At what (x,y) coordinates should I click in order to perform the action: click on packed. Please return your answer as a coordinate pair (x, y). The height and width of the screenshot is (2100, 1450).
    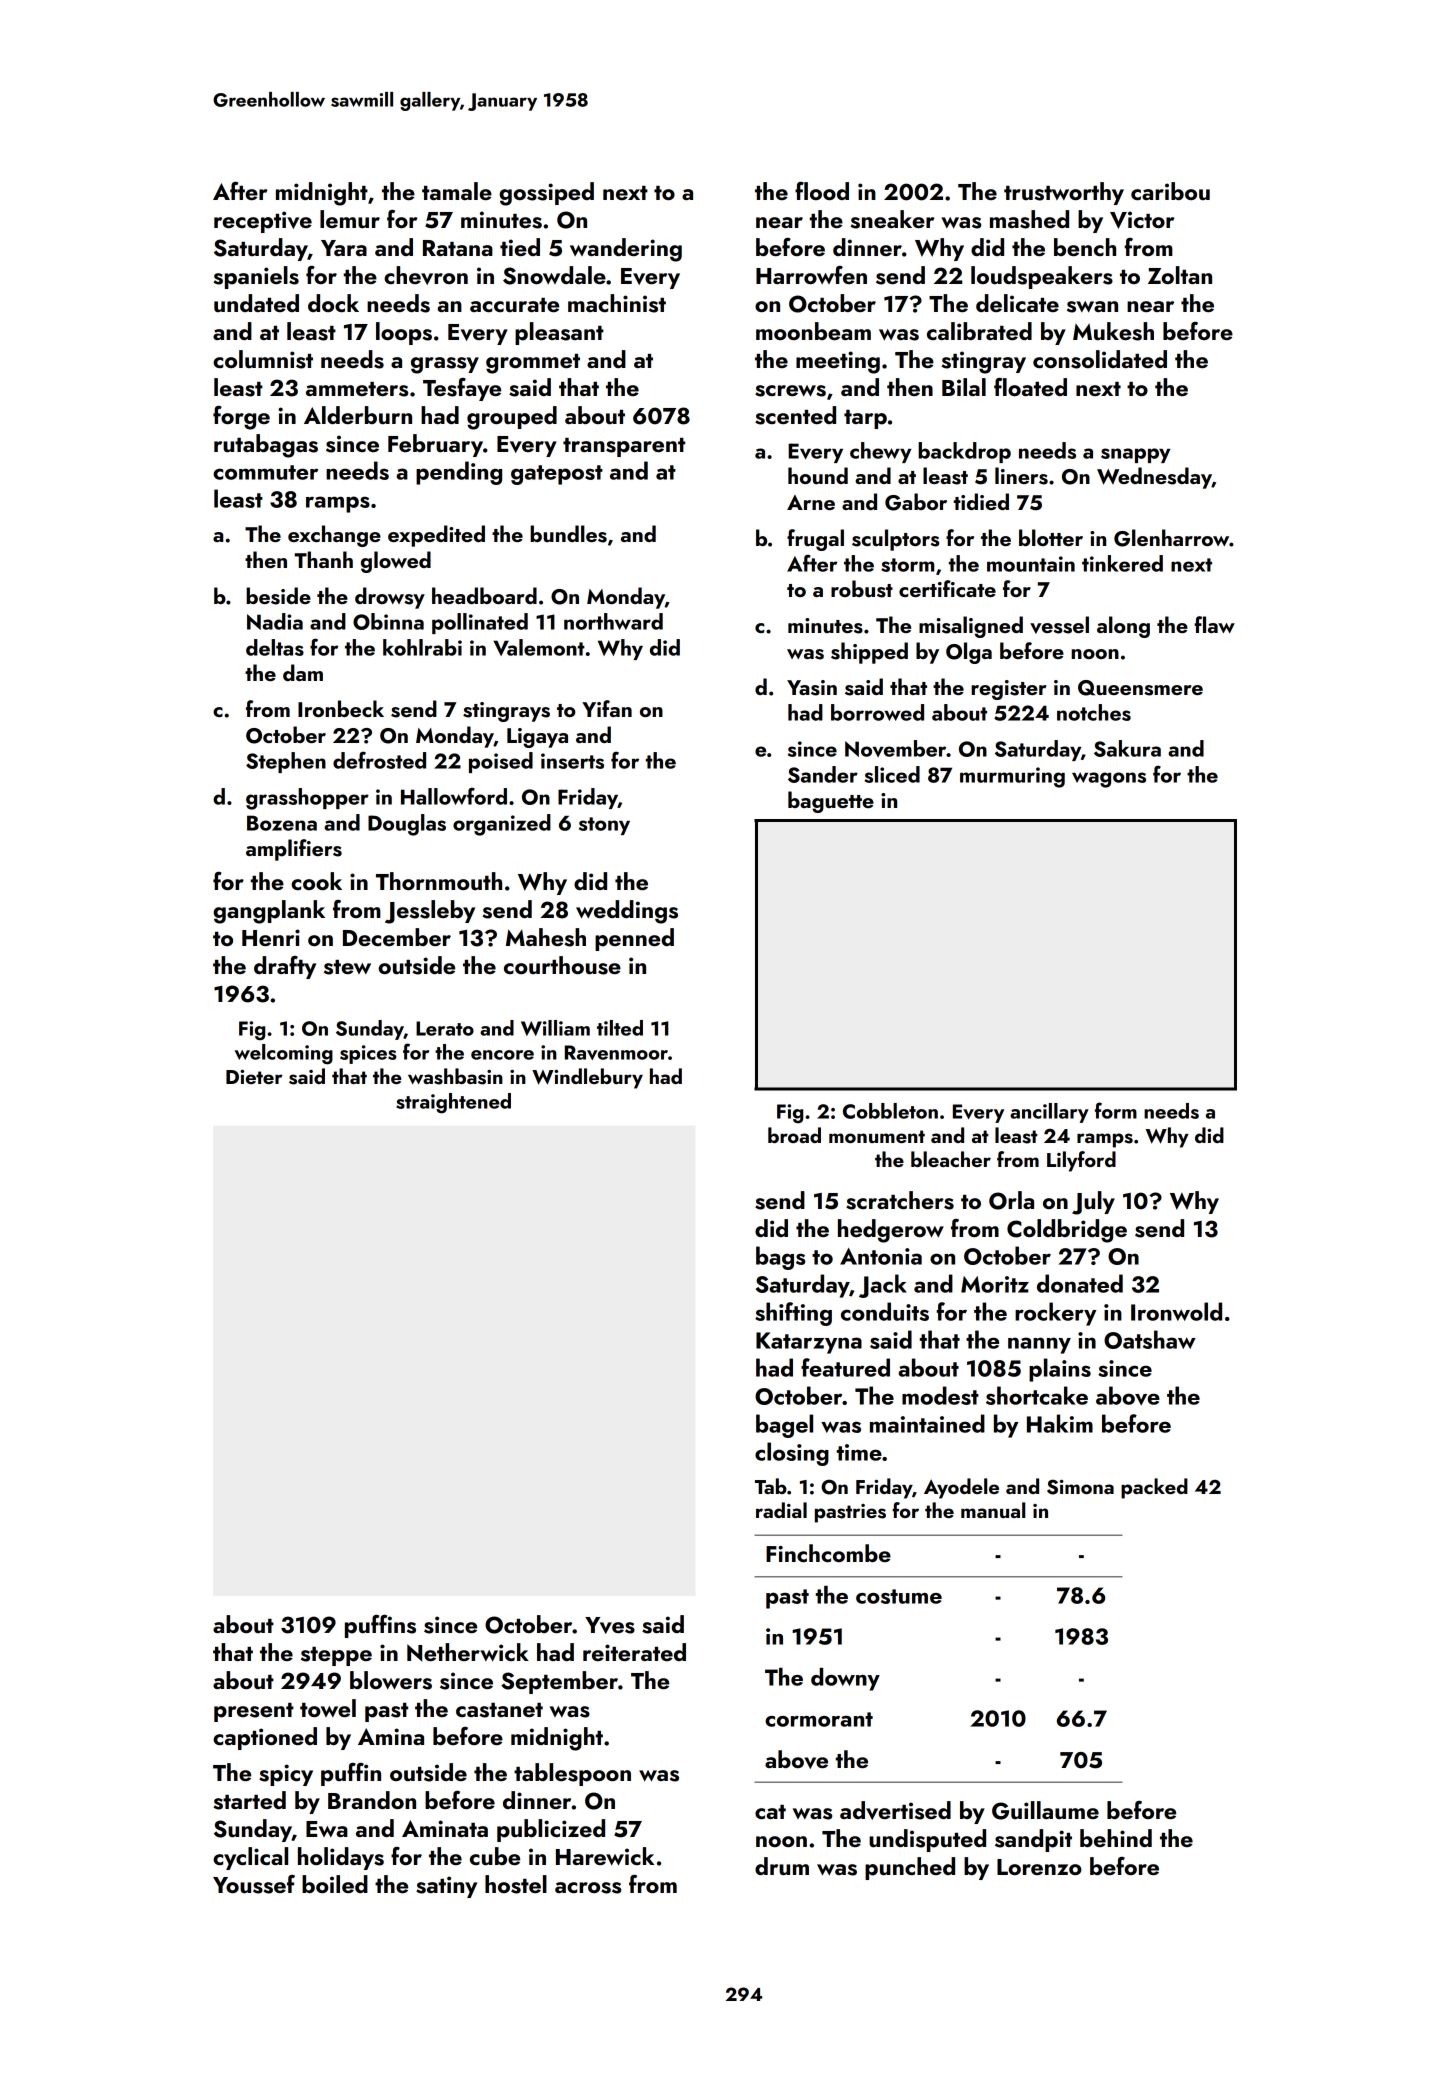
    Looking at the image, I should click on (1154, 1488).
